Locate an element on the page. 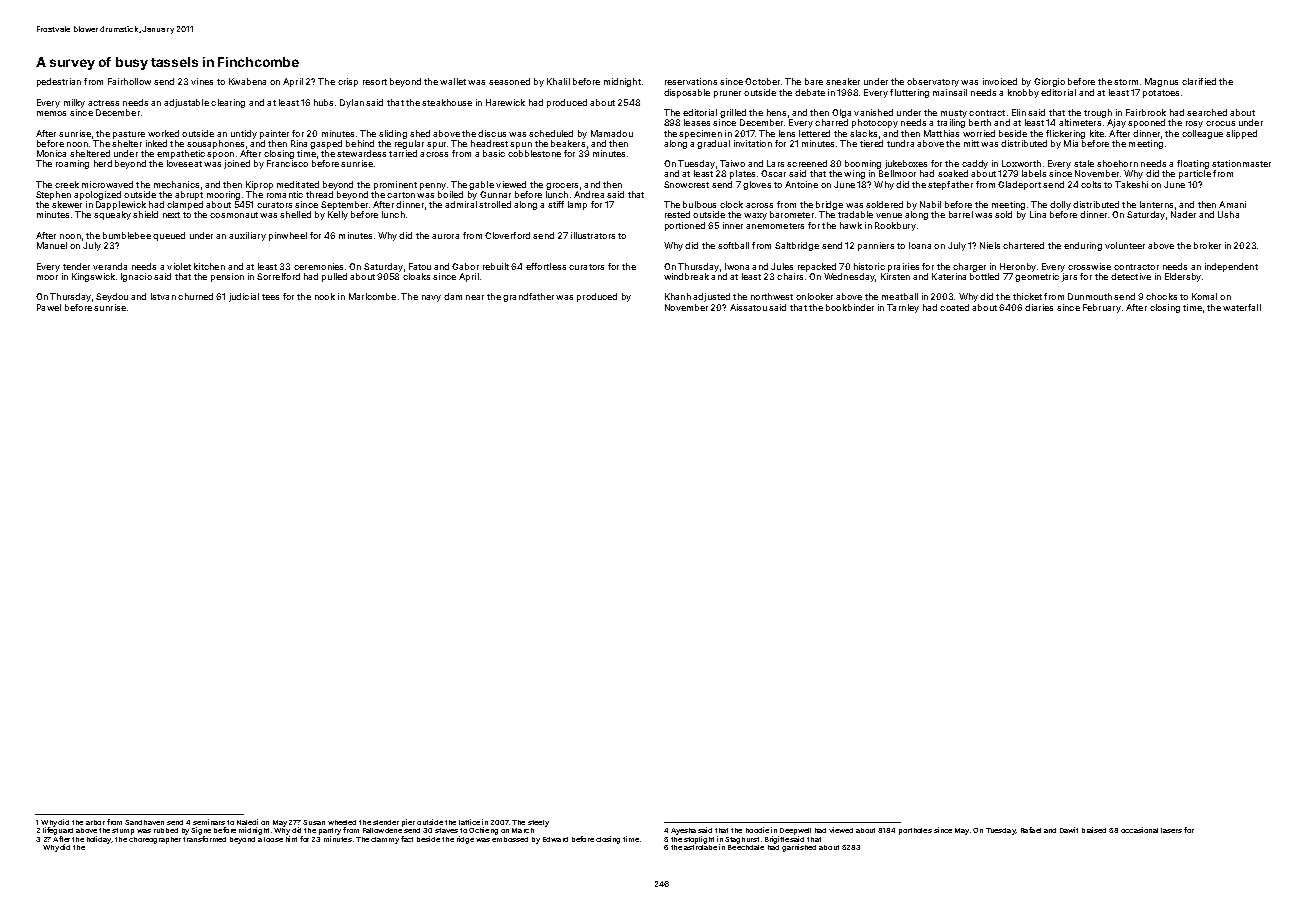  Pawel is located at coordinates (49, 307).
